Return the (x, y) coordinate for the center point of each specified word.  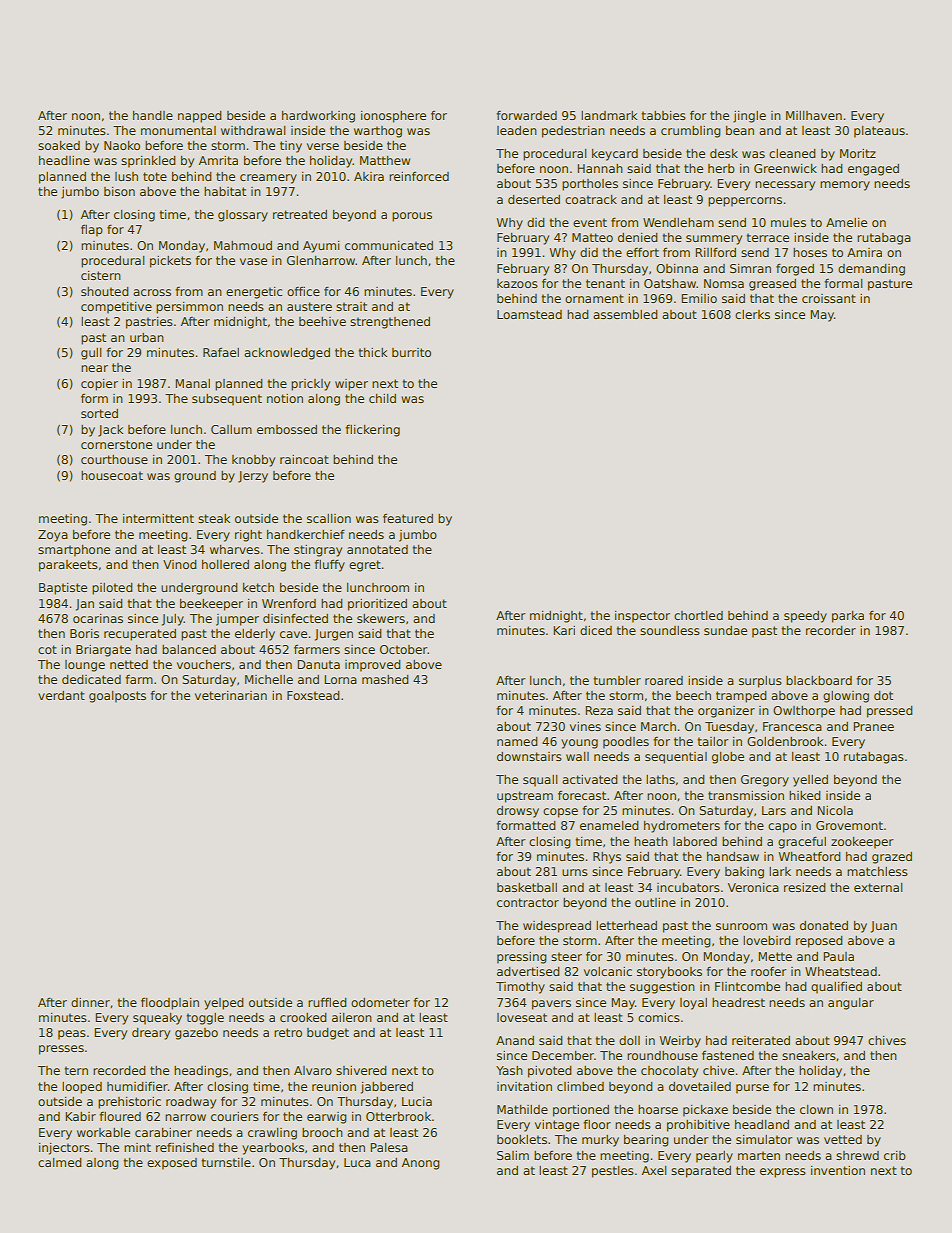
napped (199, 117)
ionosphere (393, 117)
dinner (90, 1002)
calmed (59, 1162)
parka (848, 617)
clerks (752, 314)
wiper (351, 385)
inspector (642, 617)
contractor (528, 902)
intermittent (158, 518)
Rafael (221, 352)
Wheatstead (841, 971)
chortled (698, 615)
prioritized (377, 605)
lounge (85, 666)
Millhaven (814, 115)
